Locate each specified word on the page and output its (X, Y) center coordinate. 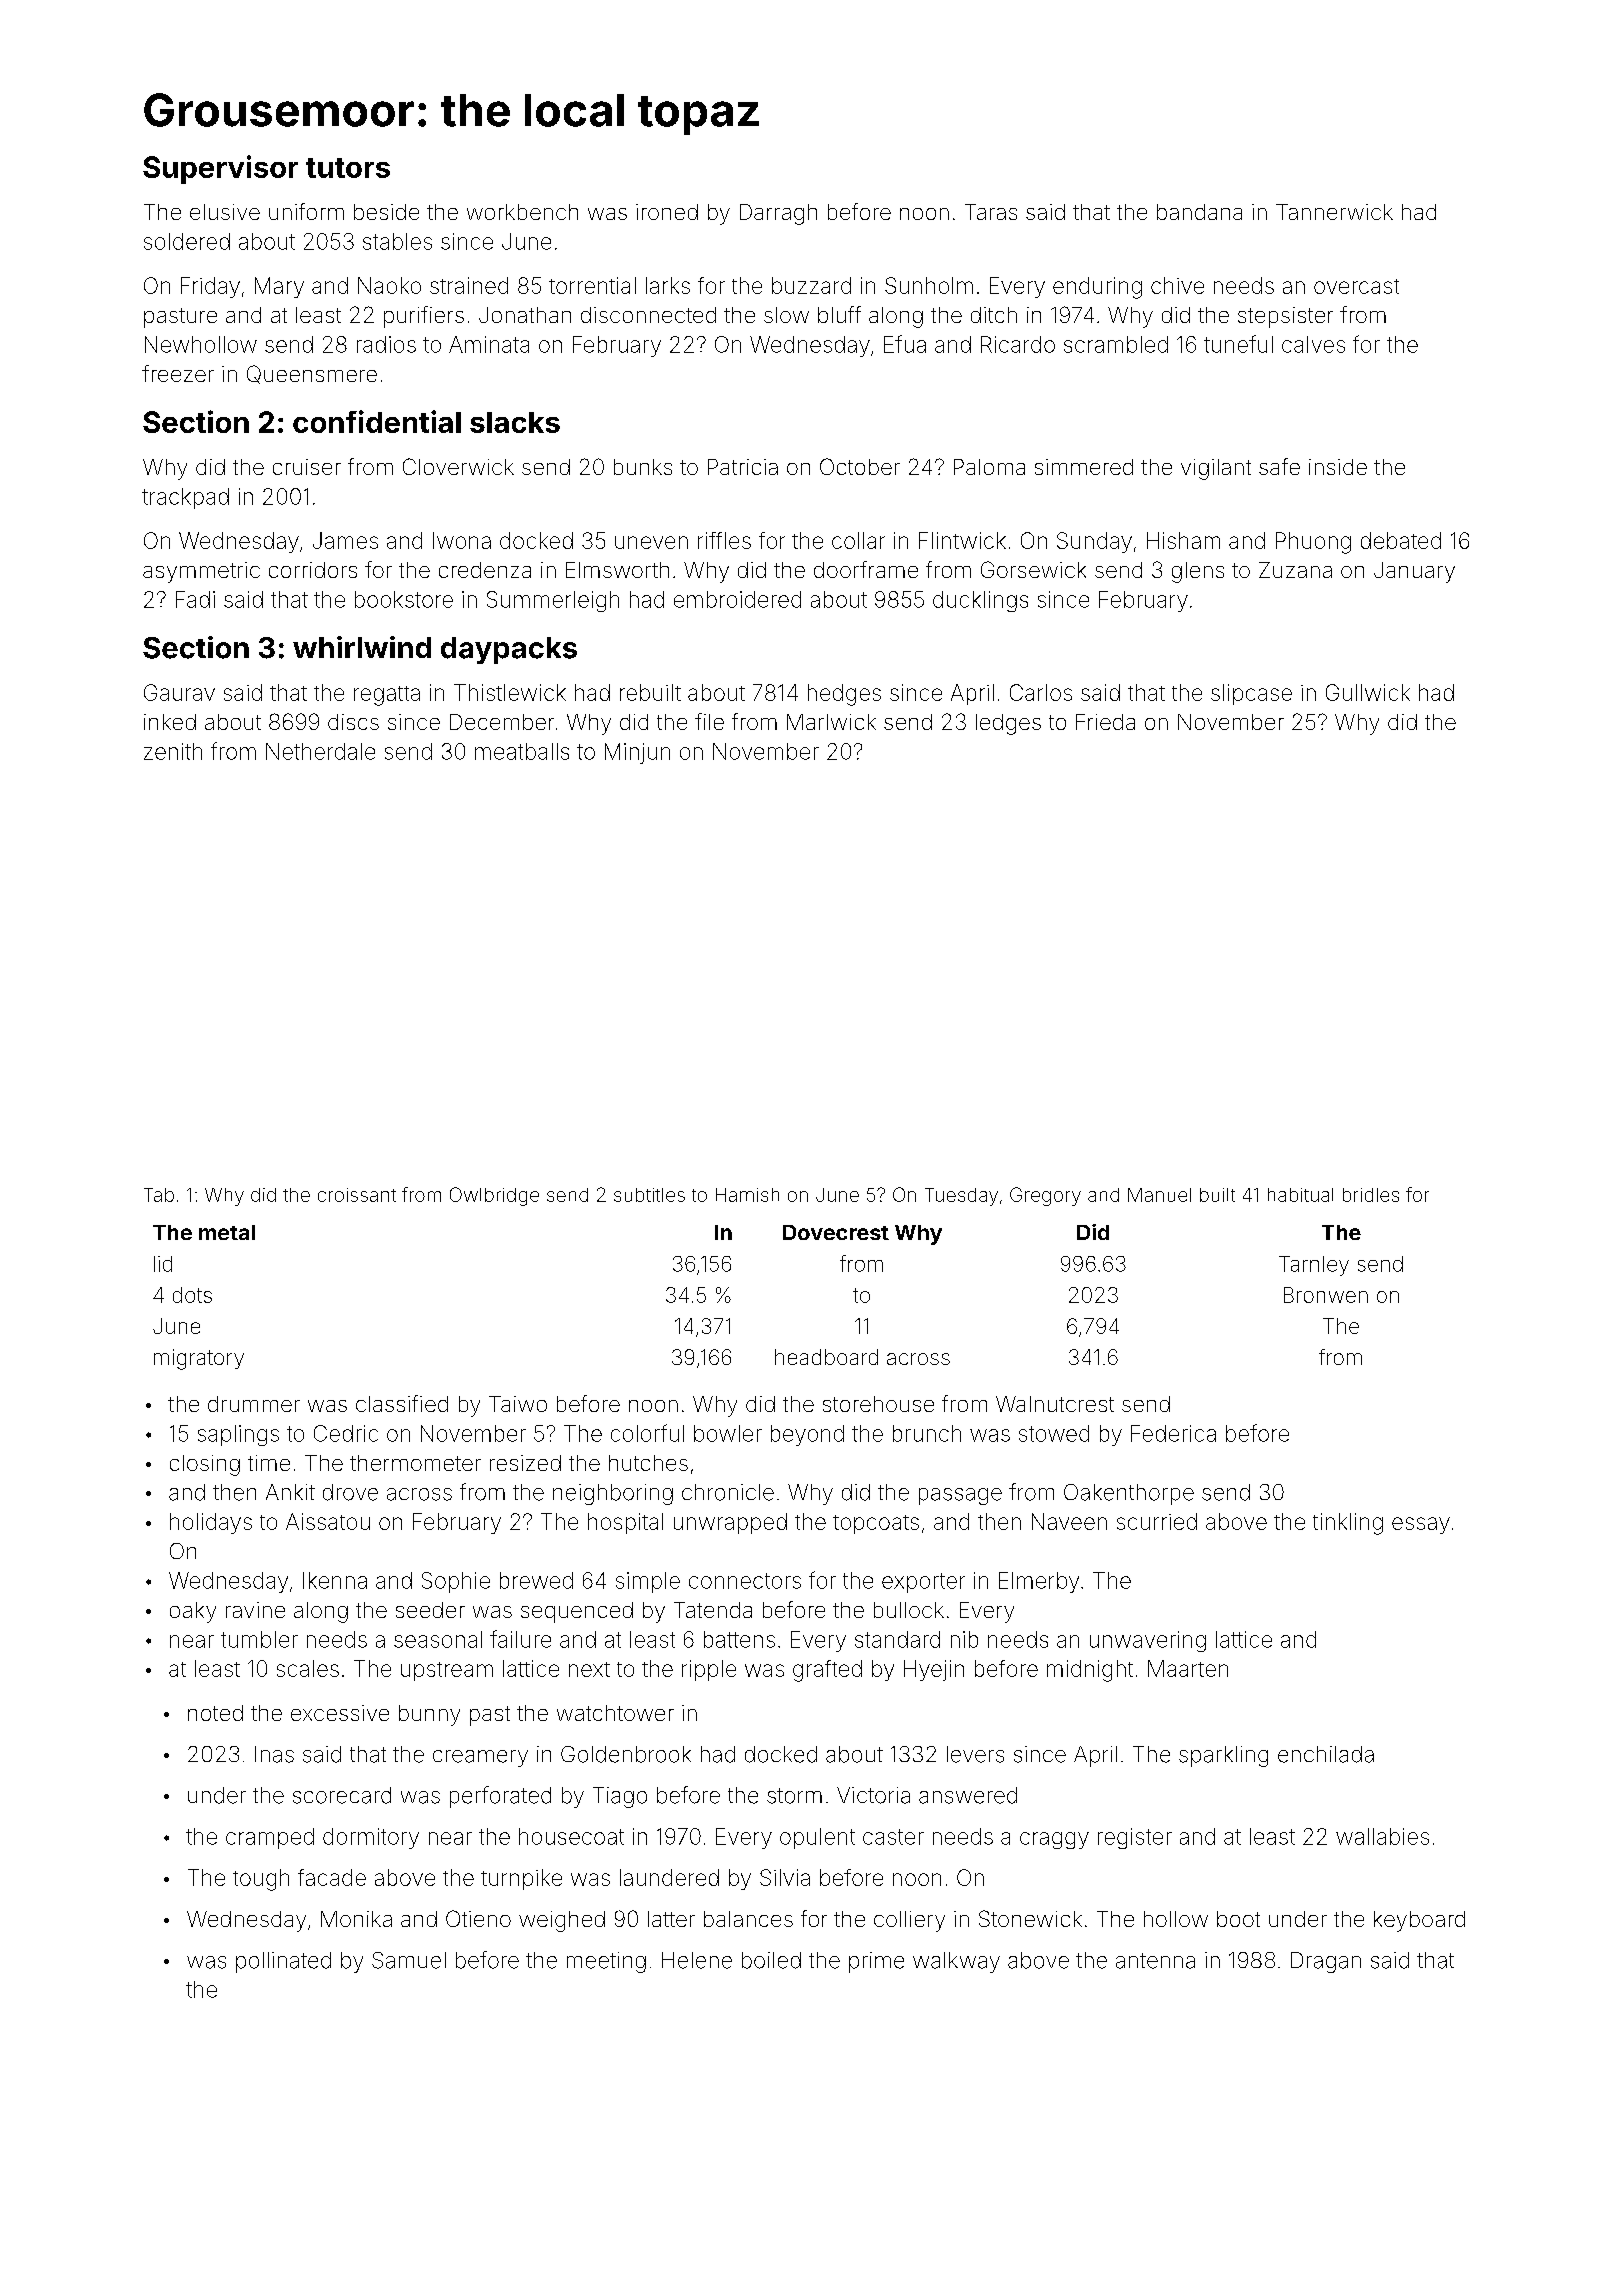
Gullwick (1368, 692)
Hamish (747, 1195)
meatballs (522, 751)
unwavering (1148, 1641)
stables (397, 241)
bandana (1199, 212)
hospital (625, 1523)
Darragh (778, 214)
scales (308, 1668)
